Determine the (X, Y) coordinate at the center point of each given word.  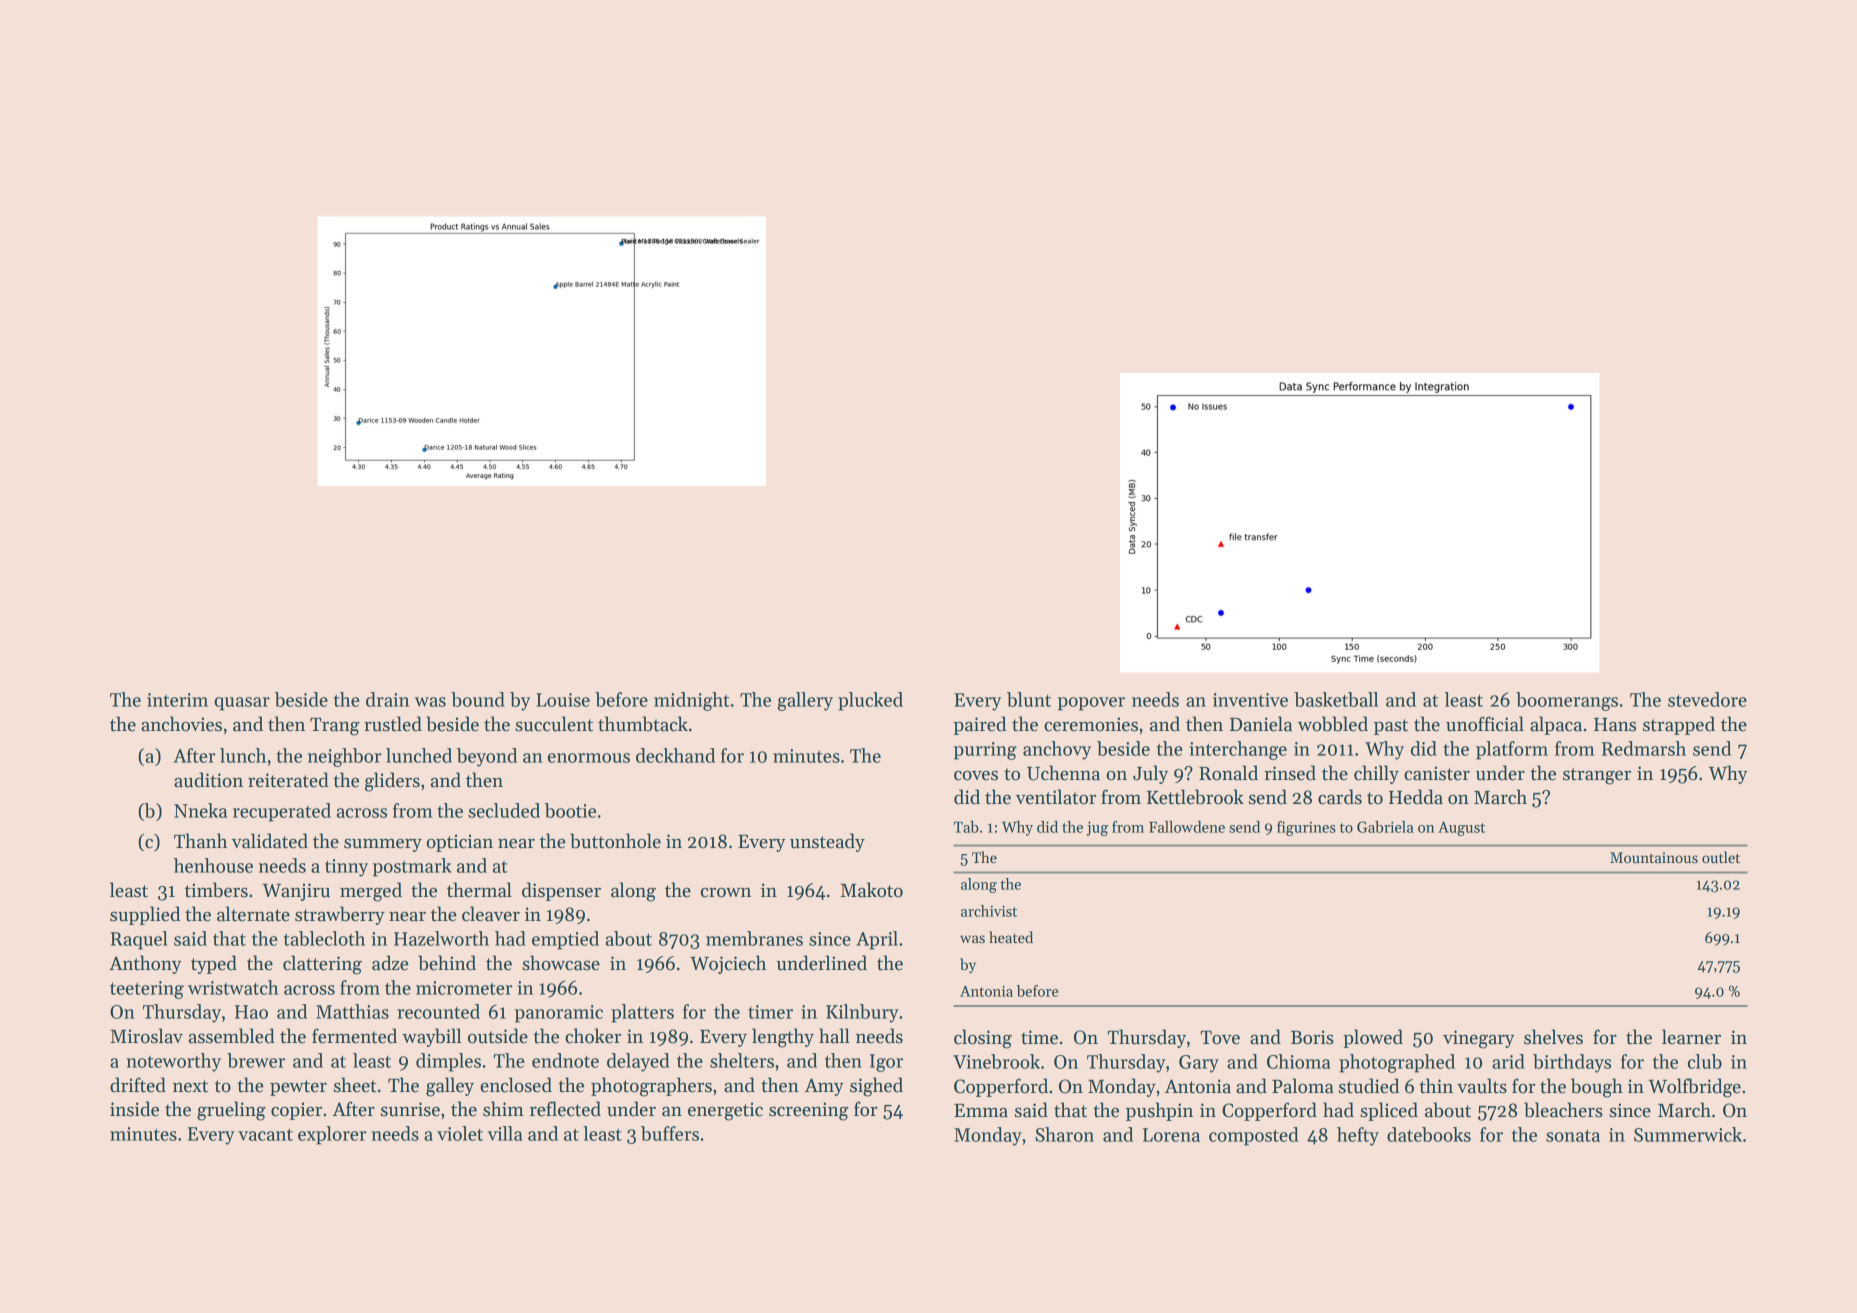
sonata (1573, 1136)
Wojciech (728, 964)
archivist (989, 911)
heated (1011, 937)
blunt (1029, 699)
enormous (589, 758)
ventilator (1056, 797)
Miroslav (146, 1036)
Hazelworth (441, 938)
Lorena (1171, 1135)
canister (1437, 773)
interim (177, 700)
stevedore (1707, 699)
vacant (265, 1135)
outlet (1721, 857)
